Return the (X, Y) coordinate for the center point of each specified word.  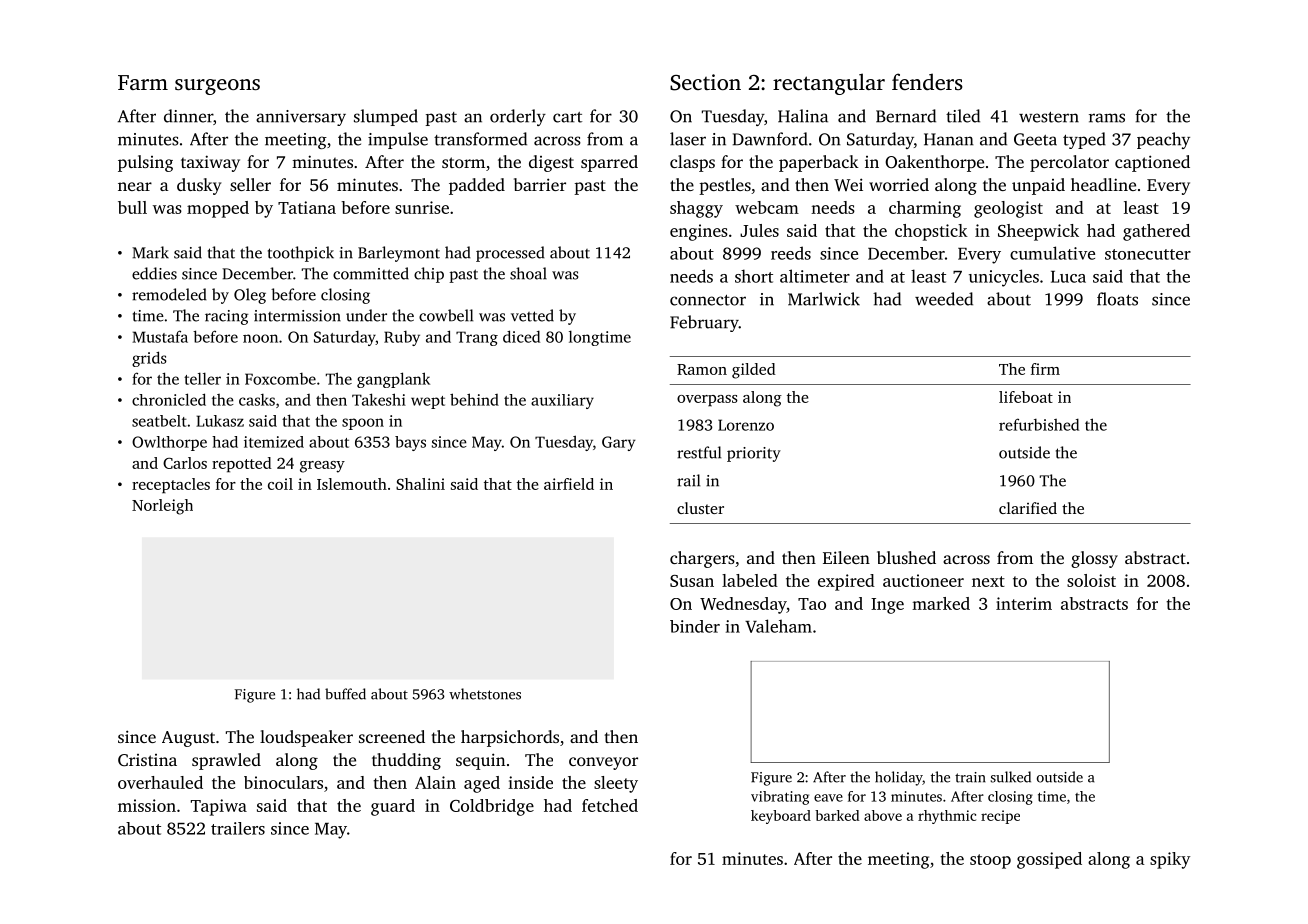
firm (1045, 369)
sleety (616, 784)
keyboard (781, 817)
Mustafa (160, 336)
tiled (963, 116)
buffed (345, 694)
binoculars (283, 782)
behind (474, 399)
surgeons (217, 87)
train (970, 777)
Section (705, 82)
